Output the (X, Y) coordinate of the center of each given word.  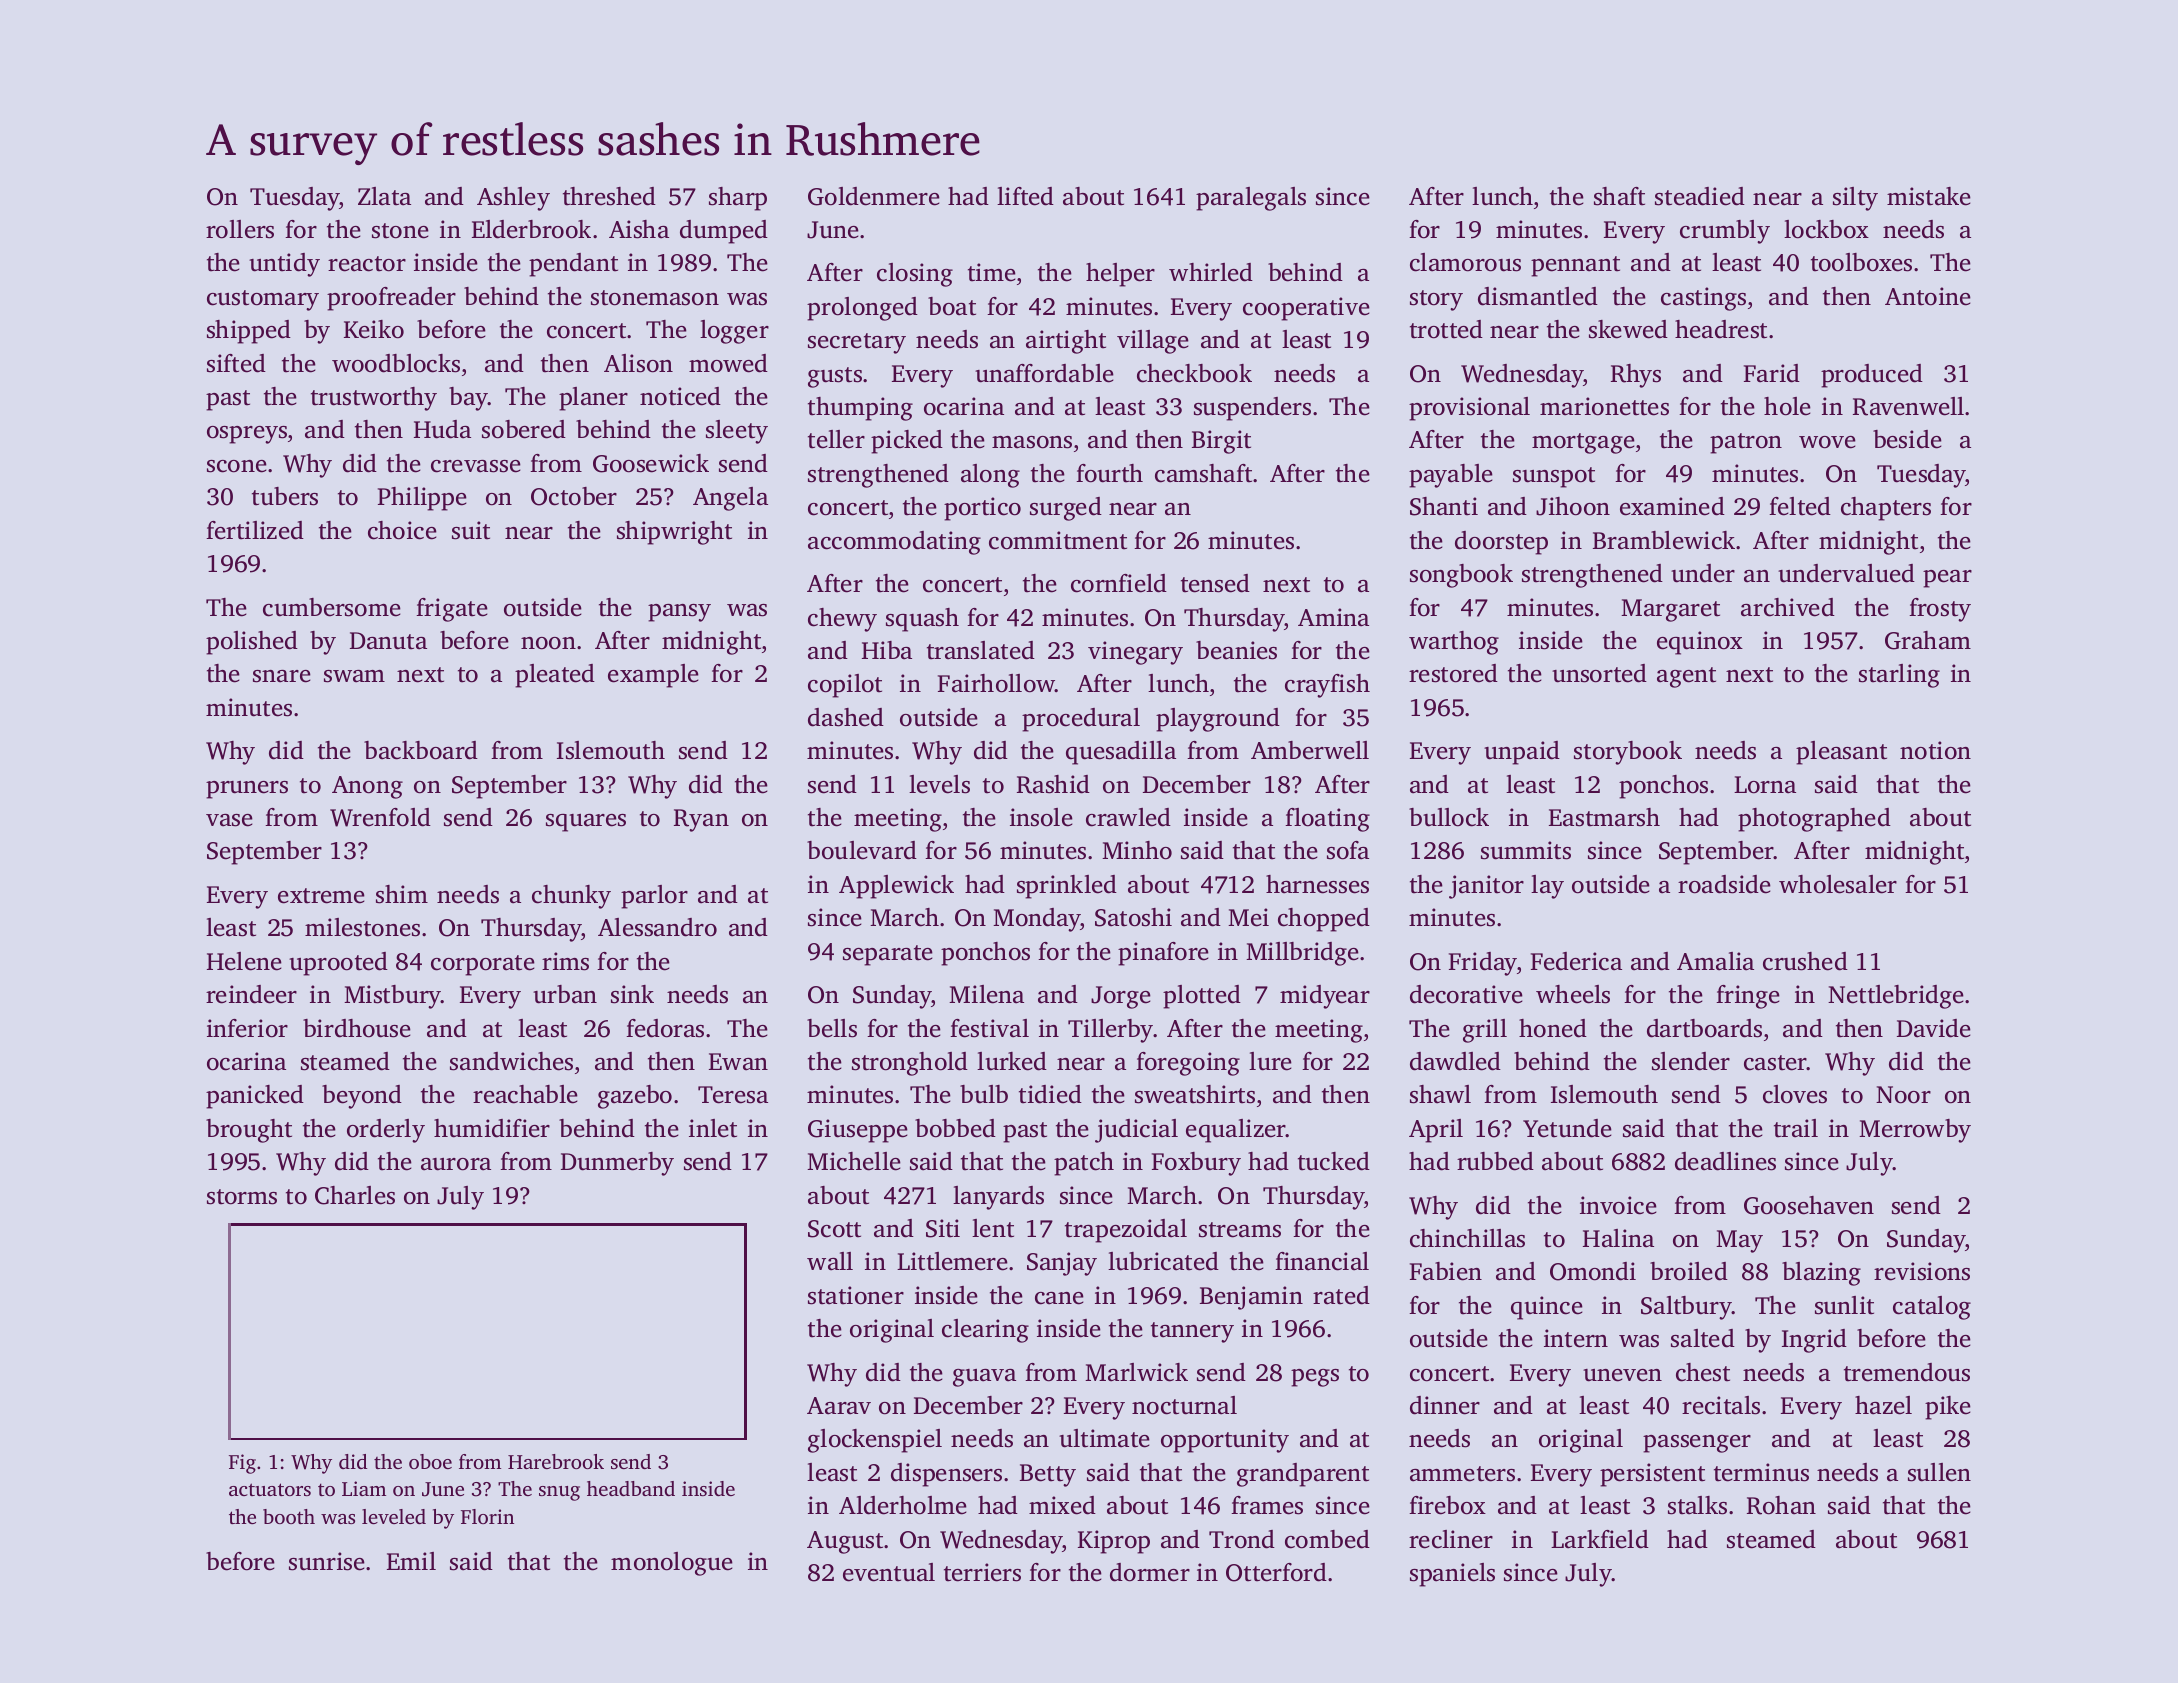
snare (282, 676)
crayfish (1327, 686)
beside (1907, 439)
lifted (1025, 196)
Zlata (384, 196)
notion (1935, 750)
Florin (487, 1516)
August (845, 1542)
